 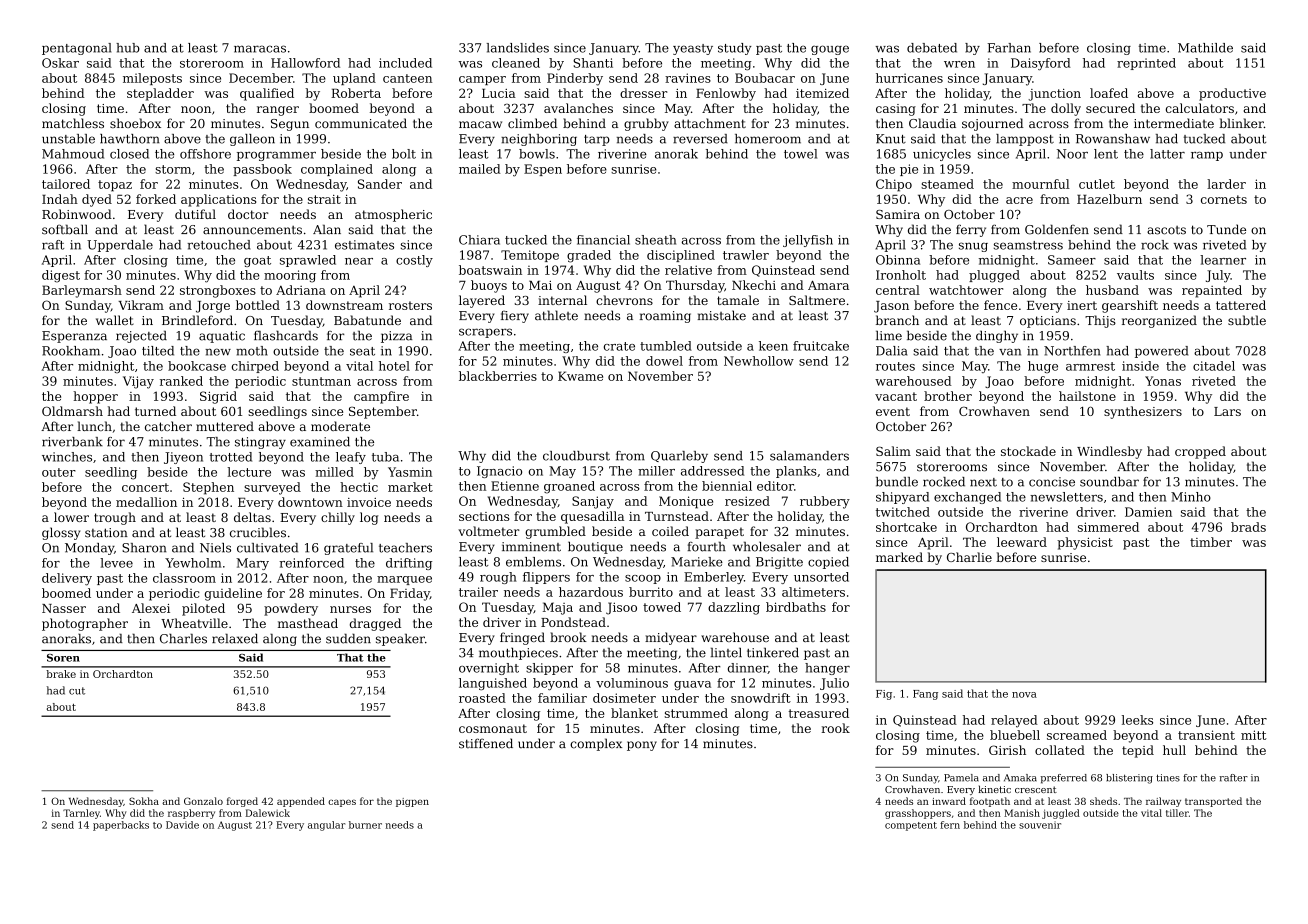 What do you see at coordinates (1205, 48) in the screenshot?
I see `Mathilde` at bounding box center [1205, 48].
